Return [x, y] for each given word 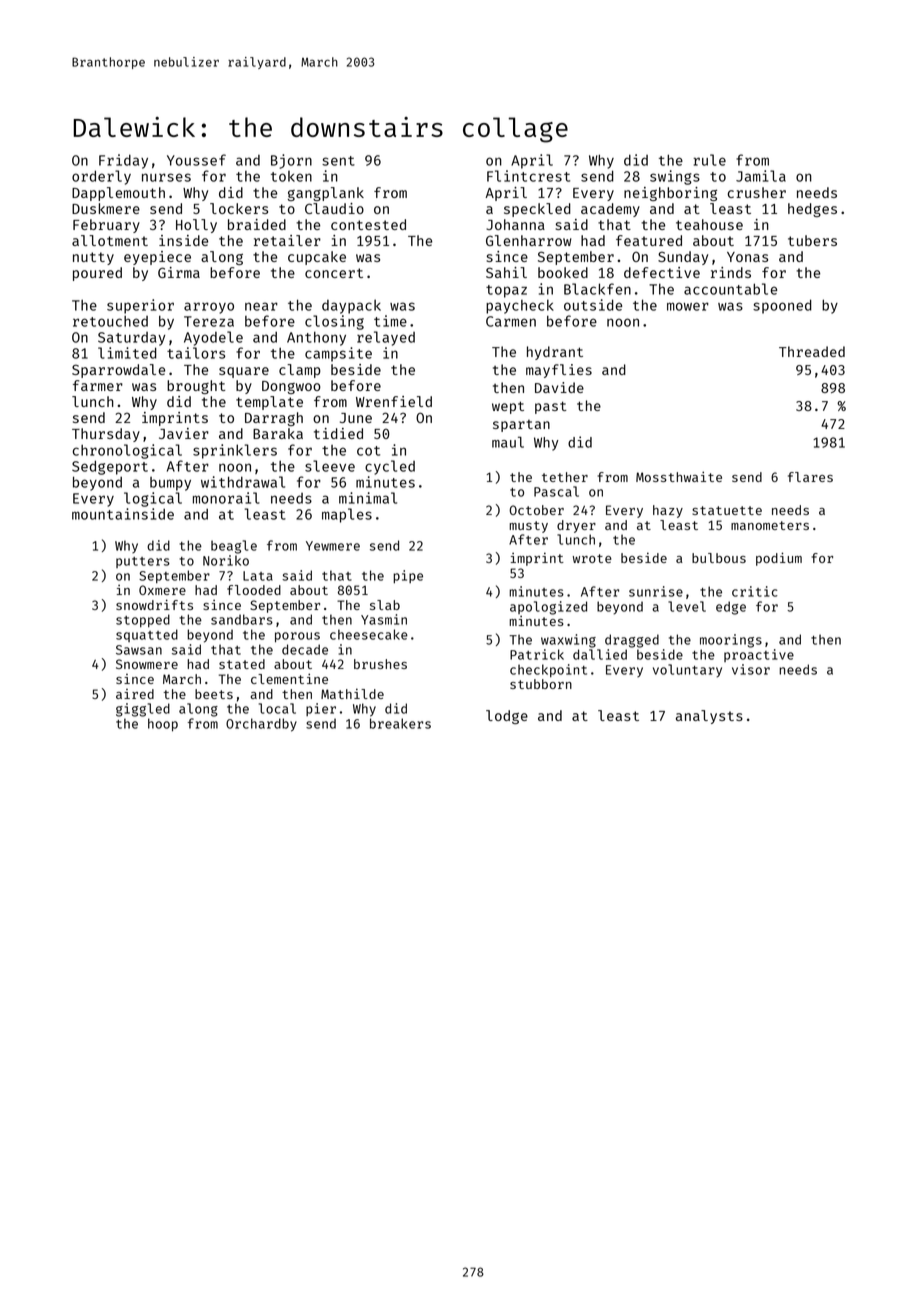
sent [338, 161]
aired [135, 694]
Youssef [196, 160]
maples [347, 515]
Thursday [106, 435]
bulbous [719, 558]
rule [710, 160]
